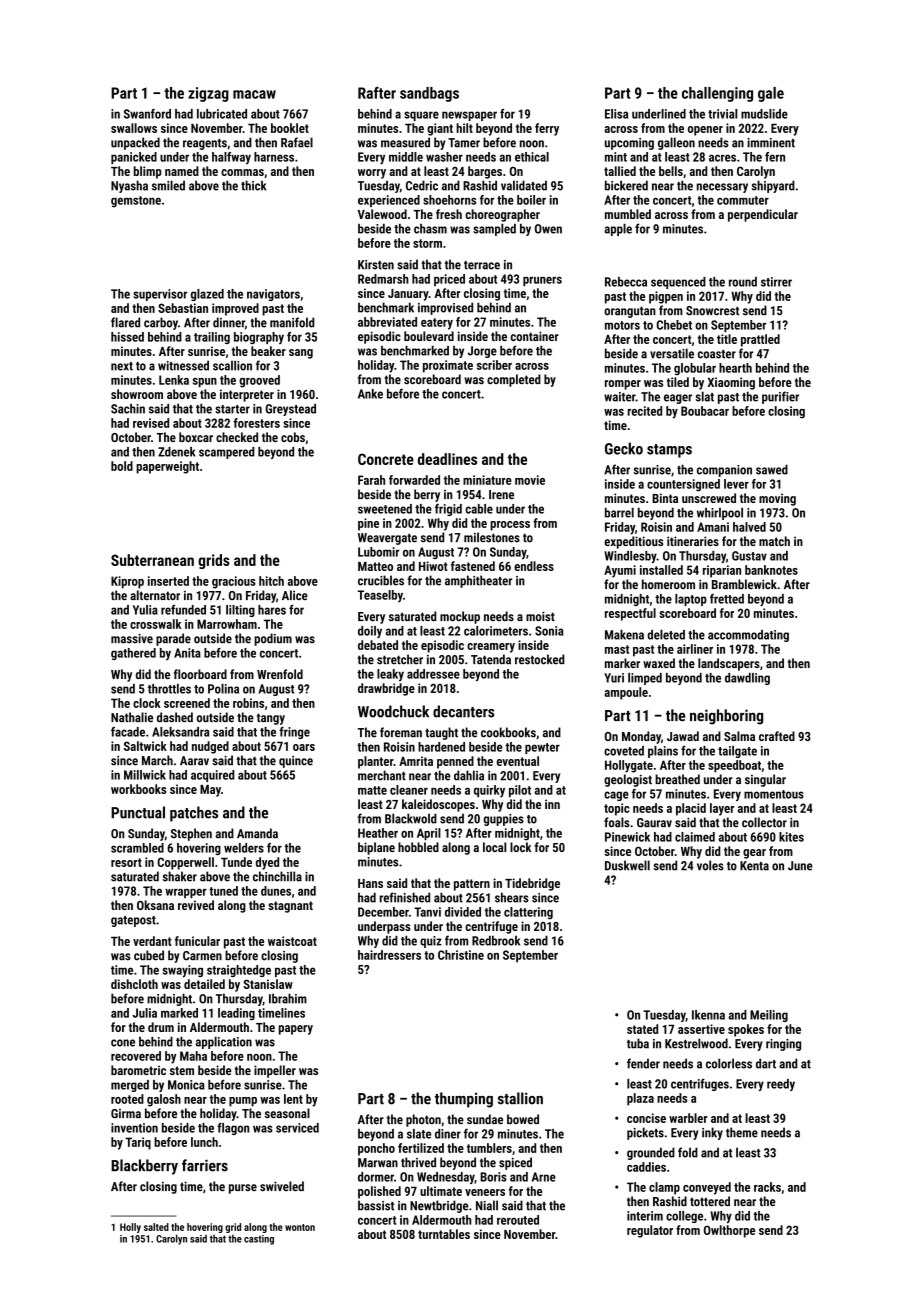  What do you see at coordinates (717, 94) in the screenshot?
I see `challenging` at bounding box center [717, 94].
